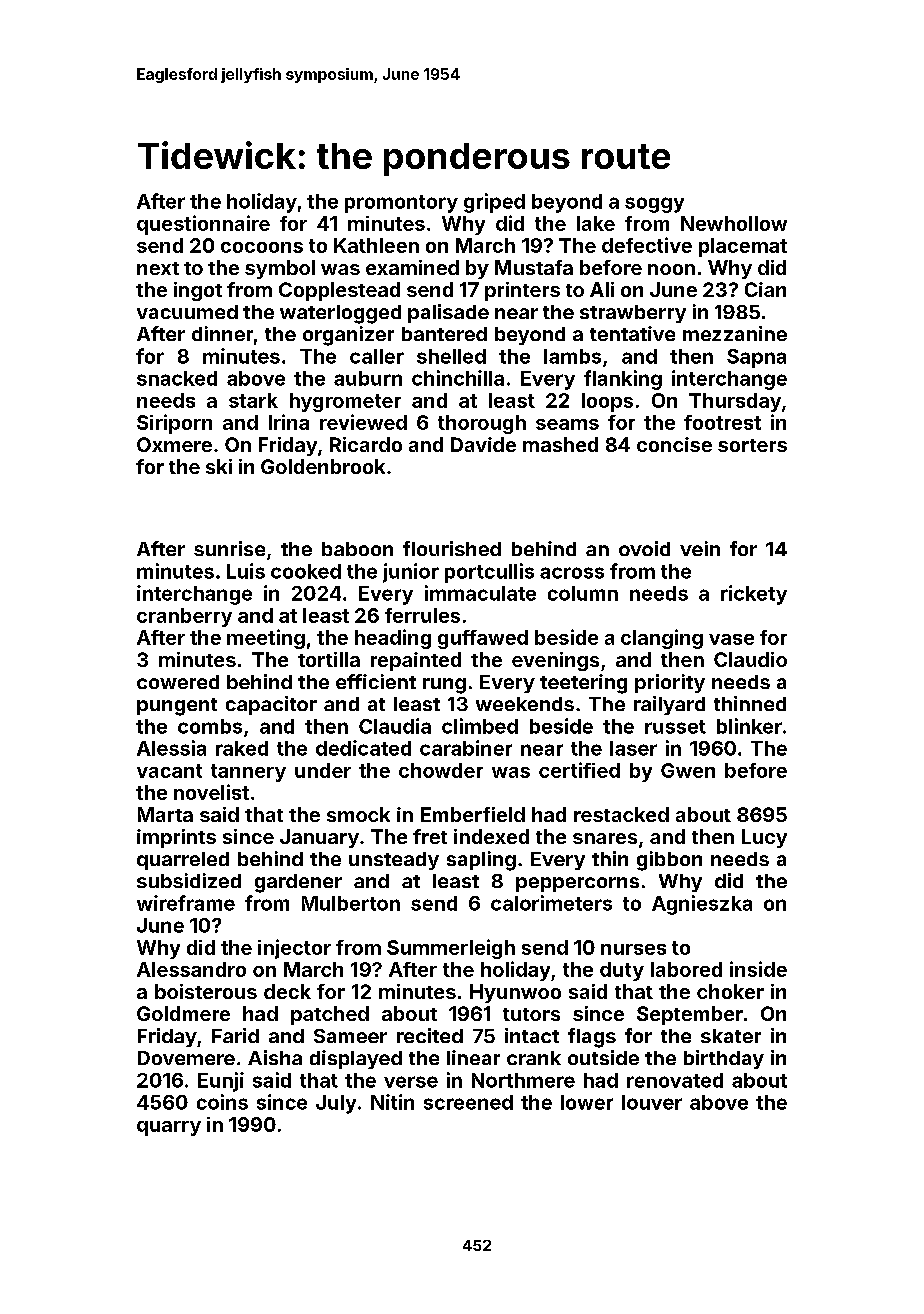 The image size is (924, 1314). I want to click on examined, so click(412, 267).
